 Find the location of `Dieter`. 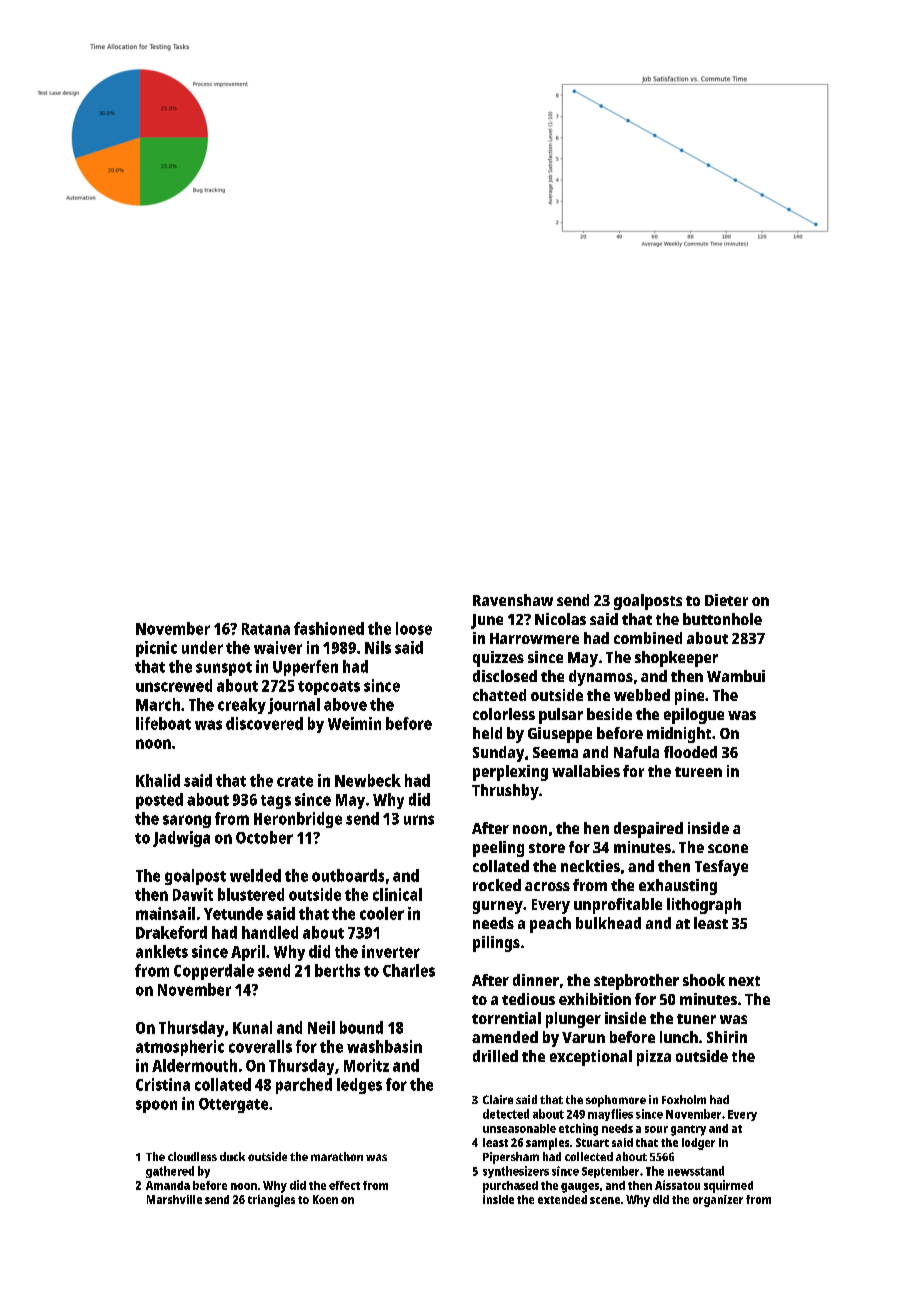

Dieter is located at coordinates (726, 600).
